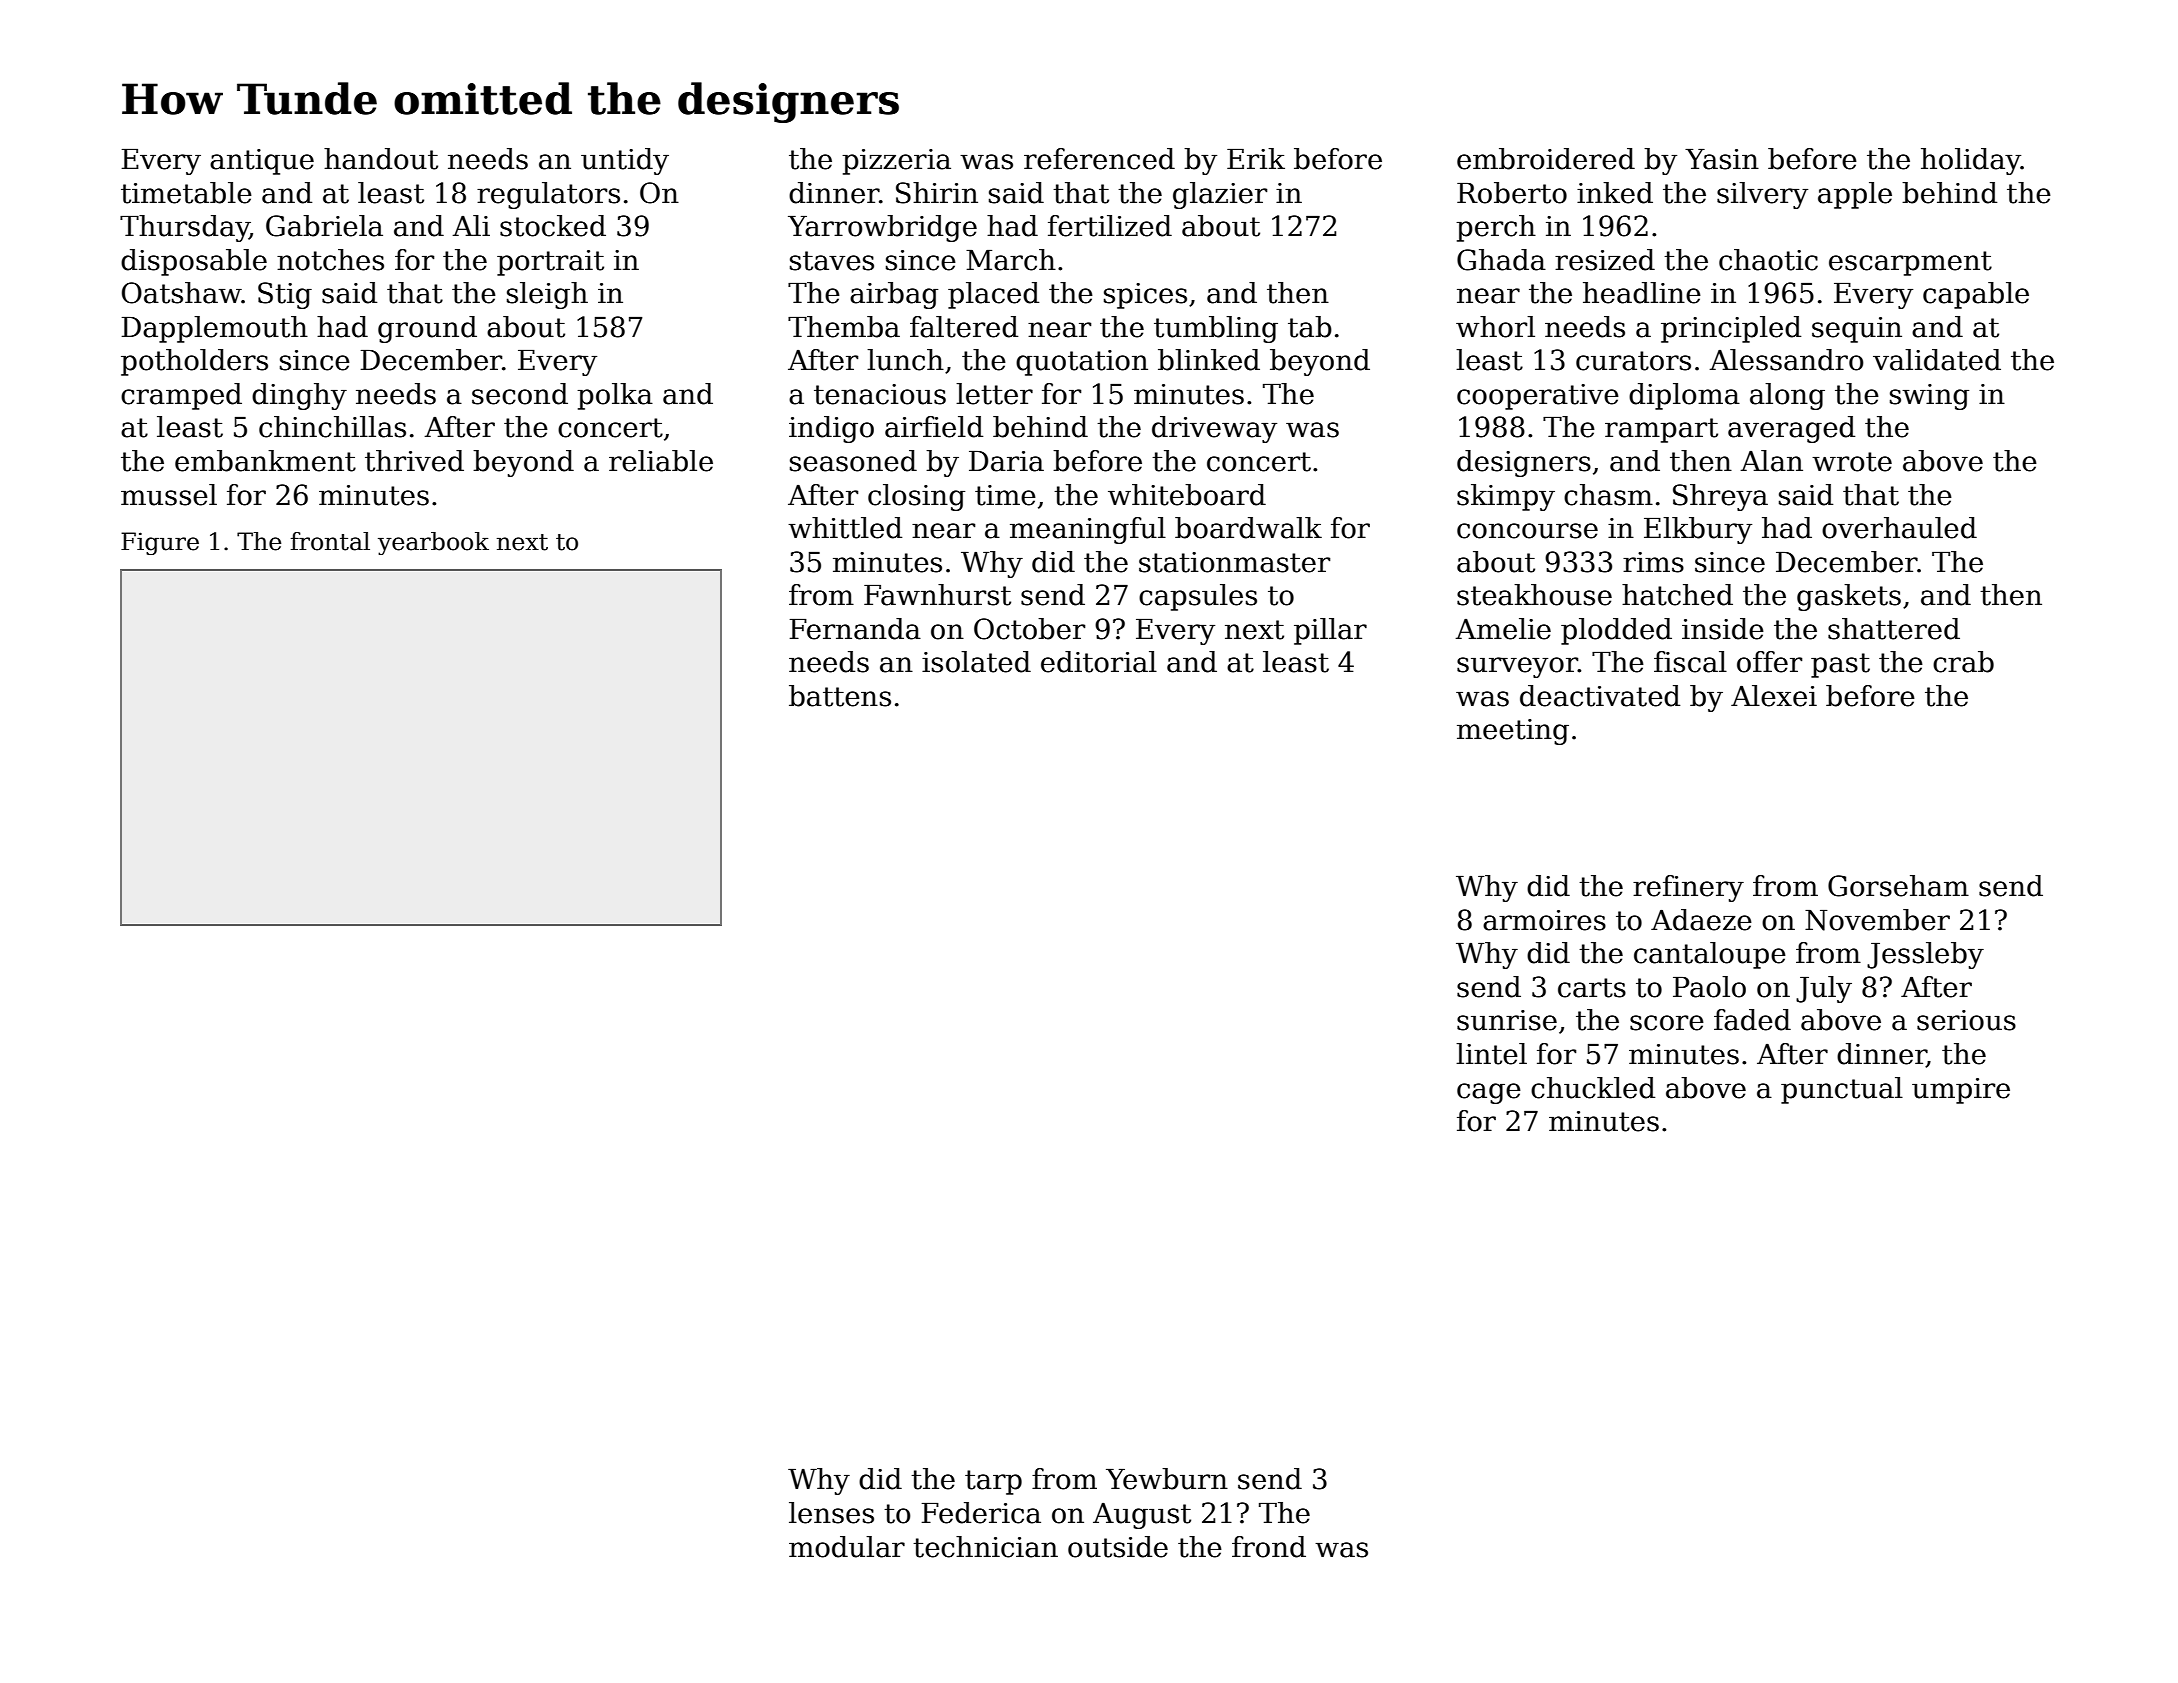 Image resolution: width=2178 pixels, height=1683 pixels. I want to click on modular, so click(847, 1547).
